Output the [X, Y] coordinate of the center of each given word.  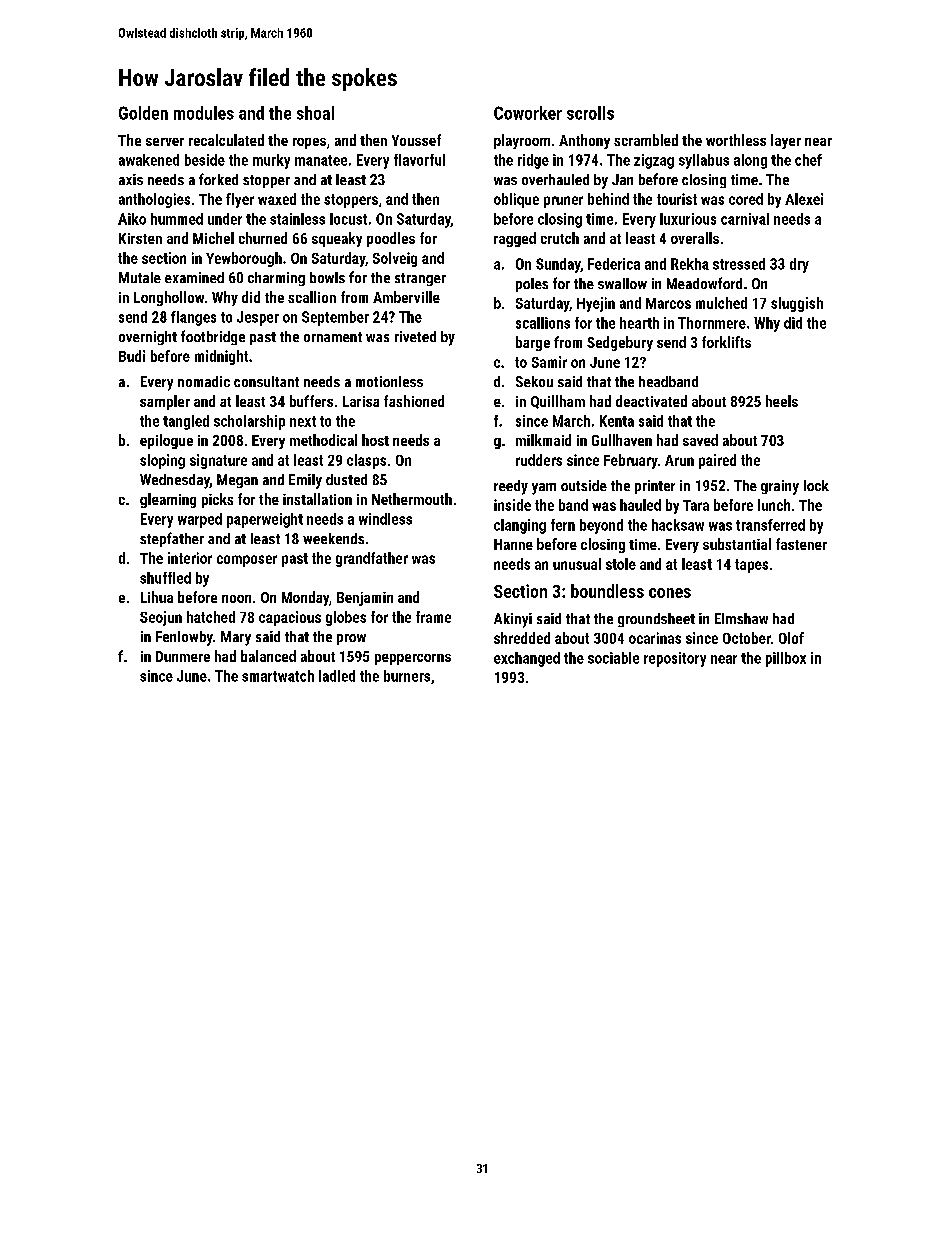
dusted [346, 479]
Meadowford [704, 283]
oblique [516, 200]
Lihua [157, 597]
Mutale [140, 277]
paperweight [265, 520]
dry [799, 265]
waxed [277, 199]
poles [532, 285]
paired [717, 461]
